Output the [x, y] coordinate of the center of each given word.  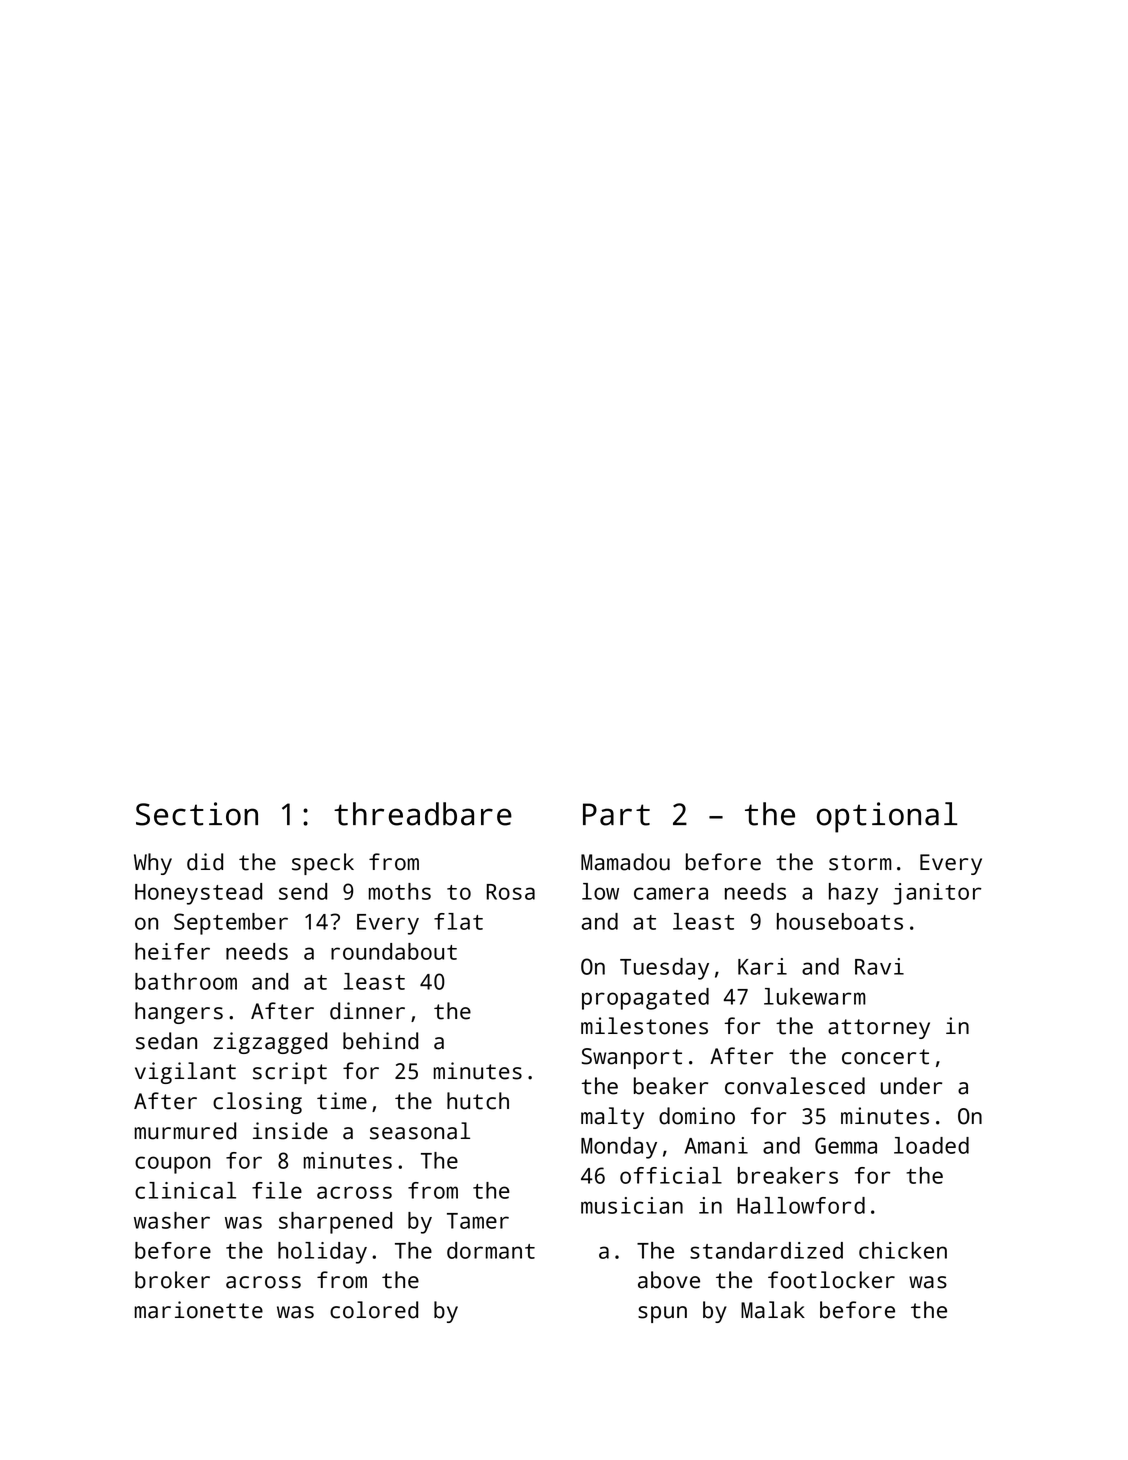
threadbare [423, 814]
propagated [645, 999]
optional [887, 817]
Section [197, 814]
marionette [198, 1310]
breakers [788, 1175]
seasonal [420, 1131]
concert [885, 1057]
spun [662, 1314]
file [277, 1190]
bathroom [186, 981]
